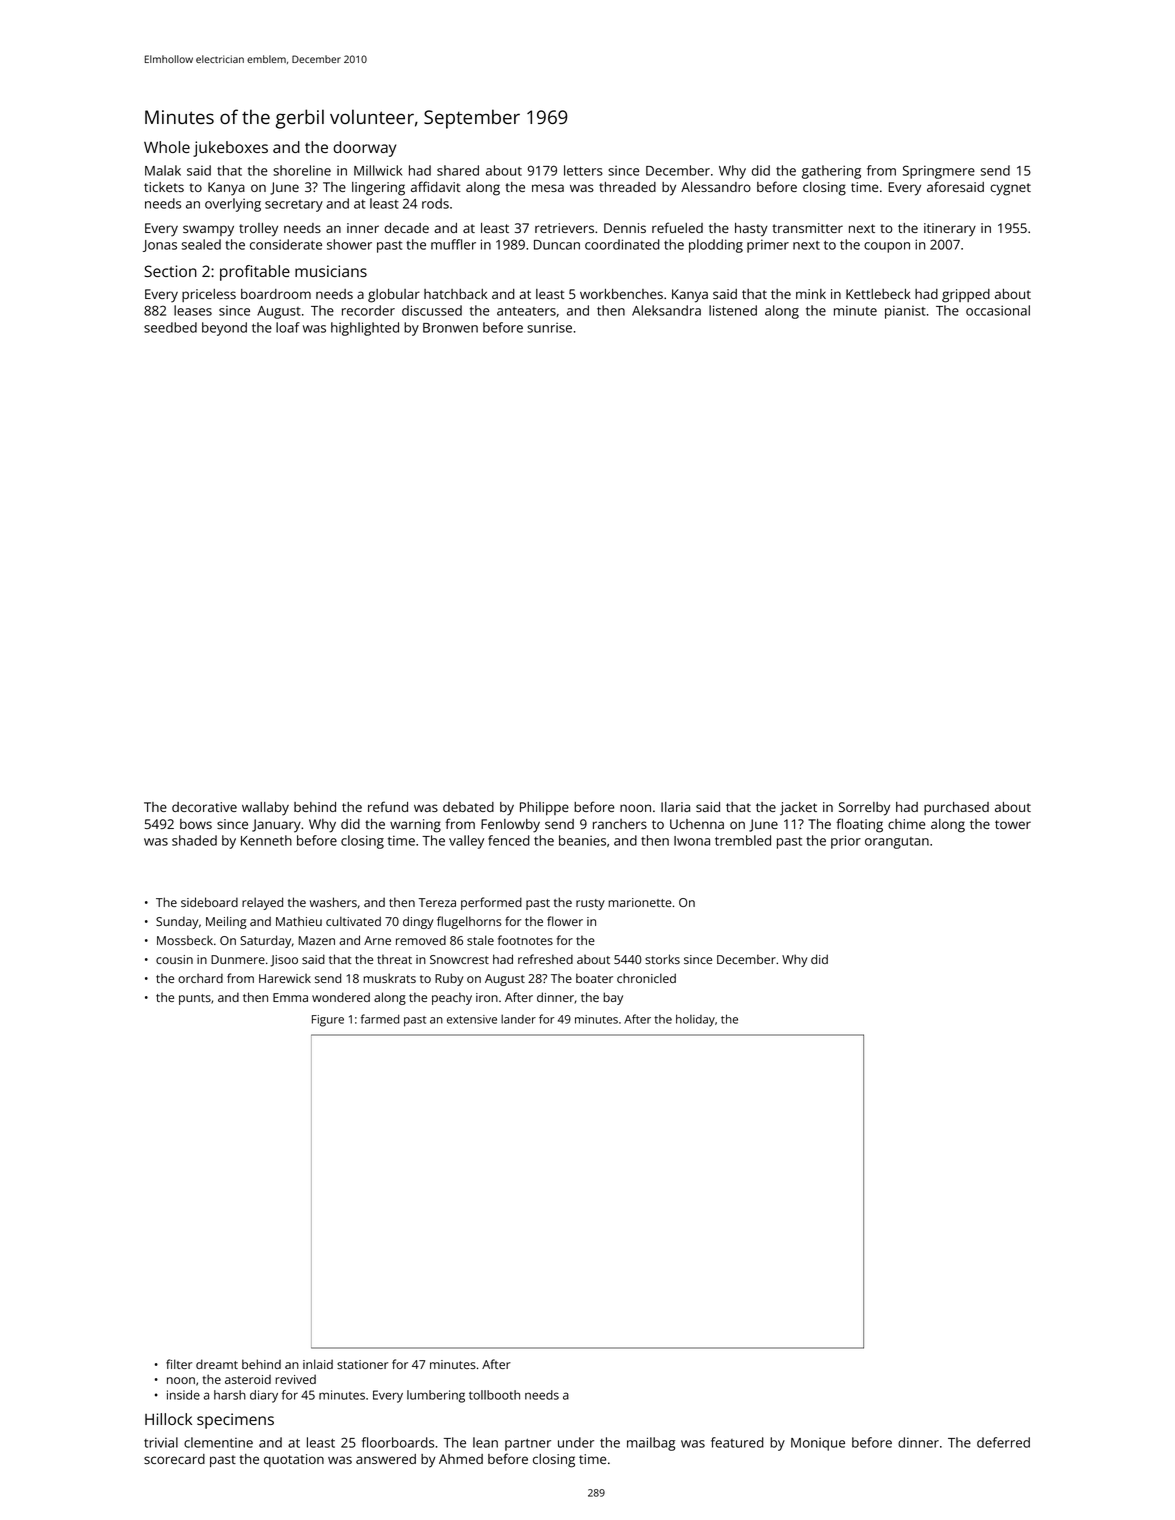 This screenshot has height=1520, width=1175. I want to click on Whole, so click(167, 147).
